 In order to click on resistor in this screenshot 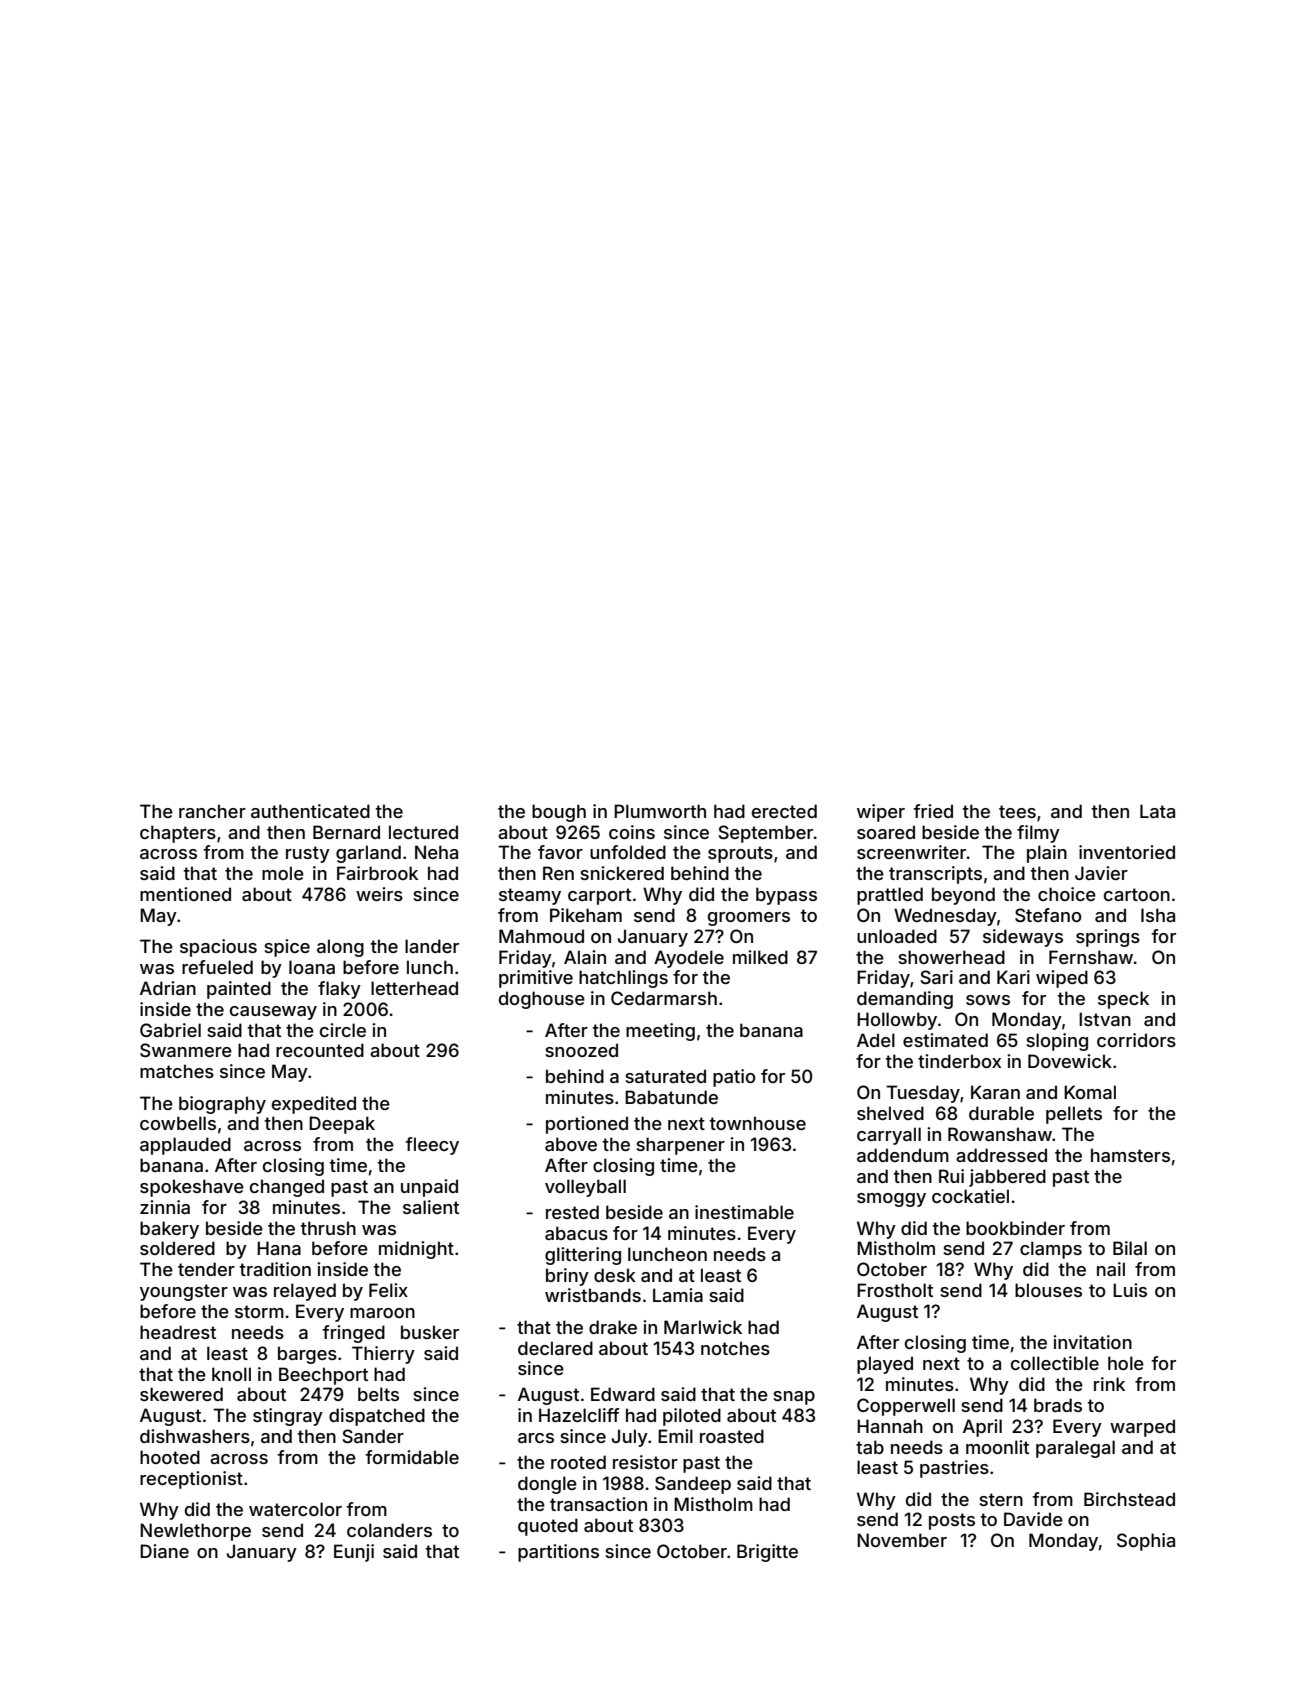, I will do `click(645, 1462)`.
